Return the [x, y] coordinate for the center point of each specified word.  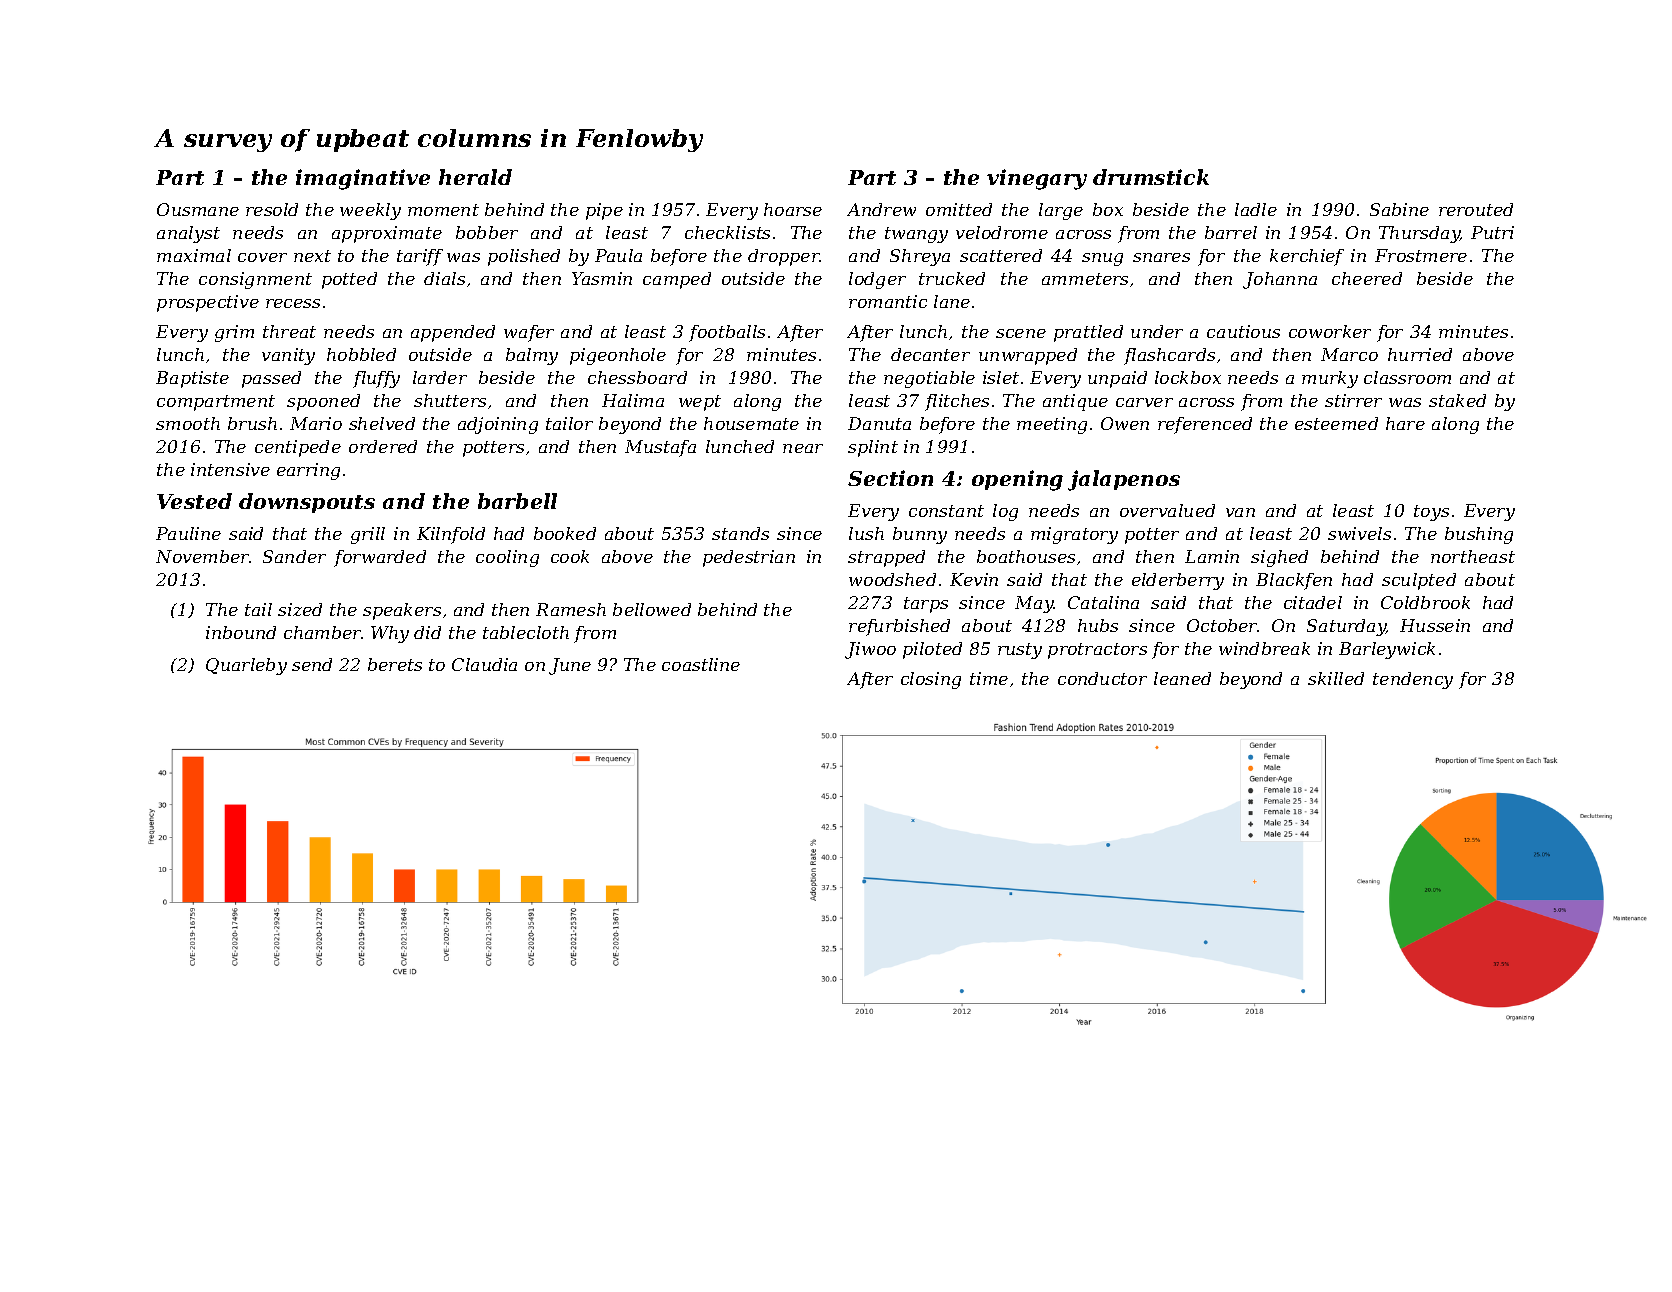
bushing [1479, 535]
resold [272, 209]
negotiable [929, 379]
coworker [1330, 331]
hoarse [793, 209]
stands [740, 533]
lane [952, 301]
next [312, 256]
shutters [450, 400]
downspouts [307, 503]
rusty [1020, 651]
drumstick [1151, 177]
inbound [241, 632]
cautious [1243, 331]
